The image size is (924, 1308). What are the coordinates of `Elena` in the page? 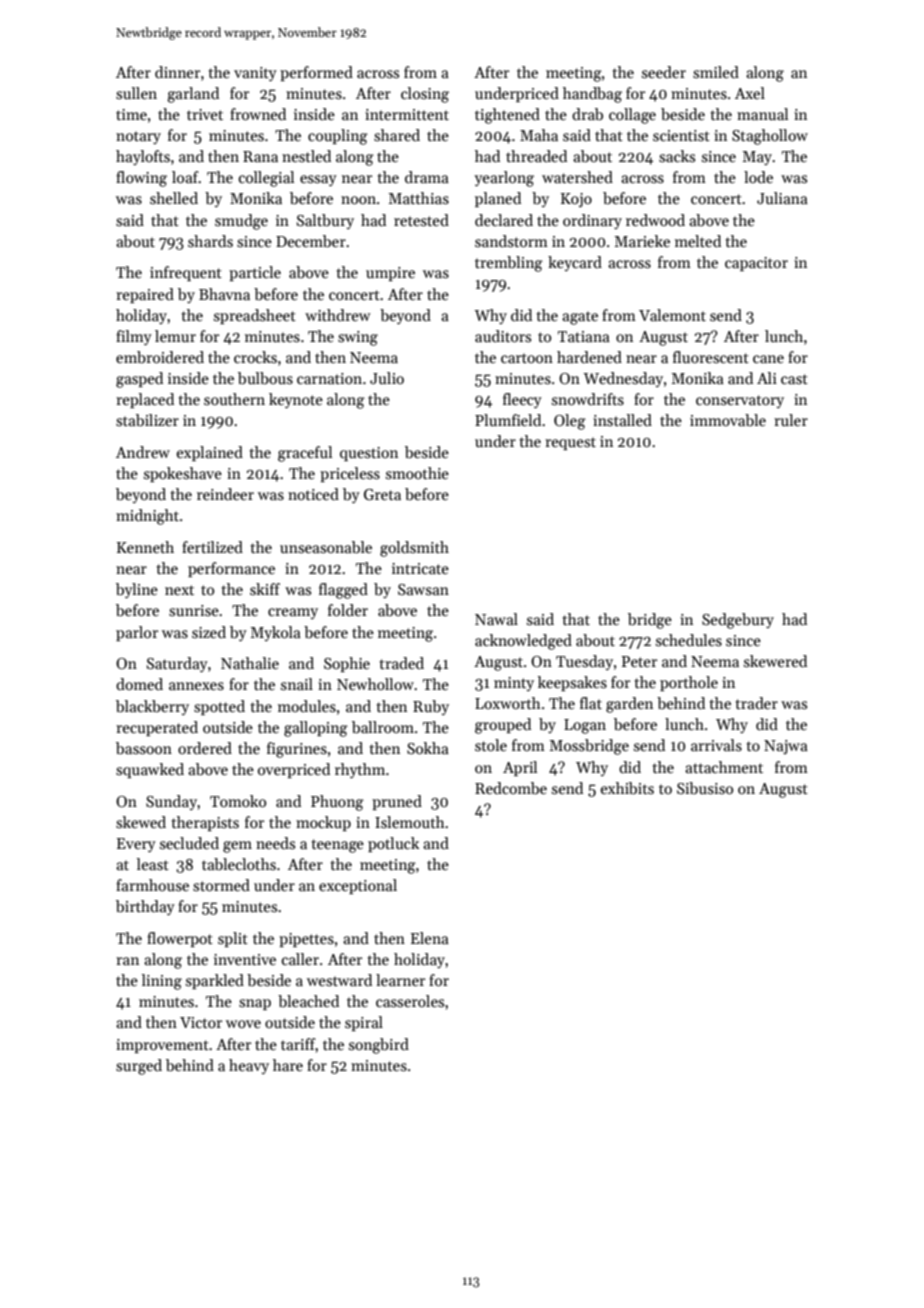 It's located at (430, 938).
